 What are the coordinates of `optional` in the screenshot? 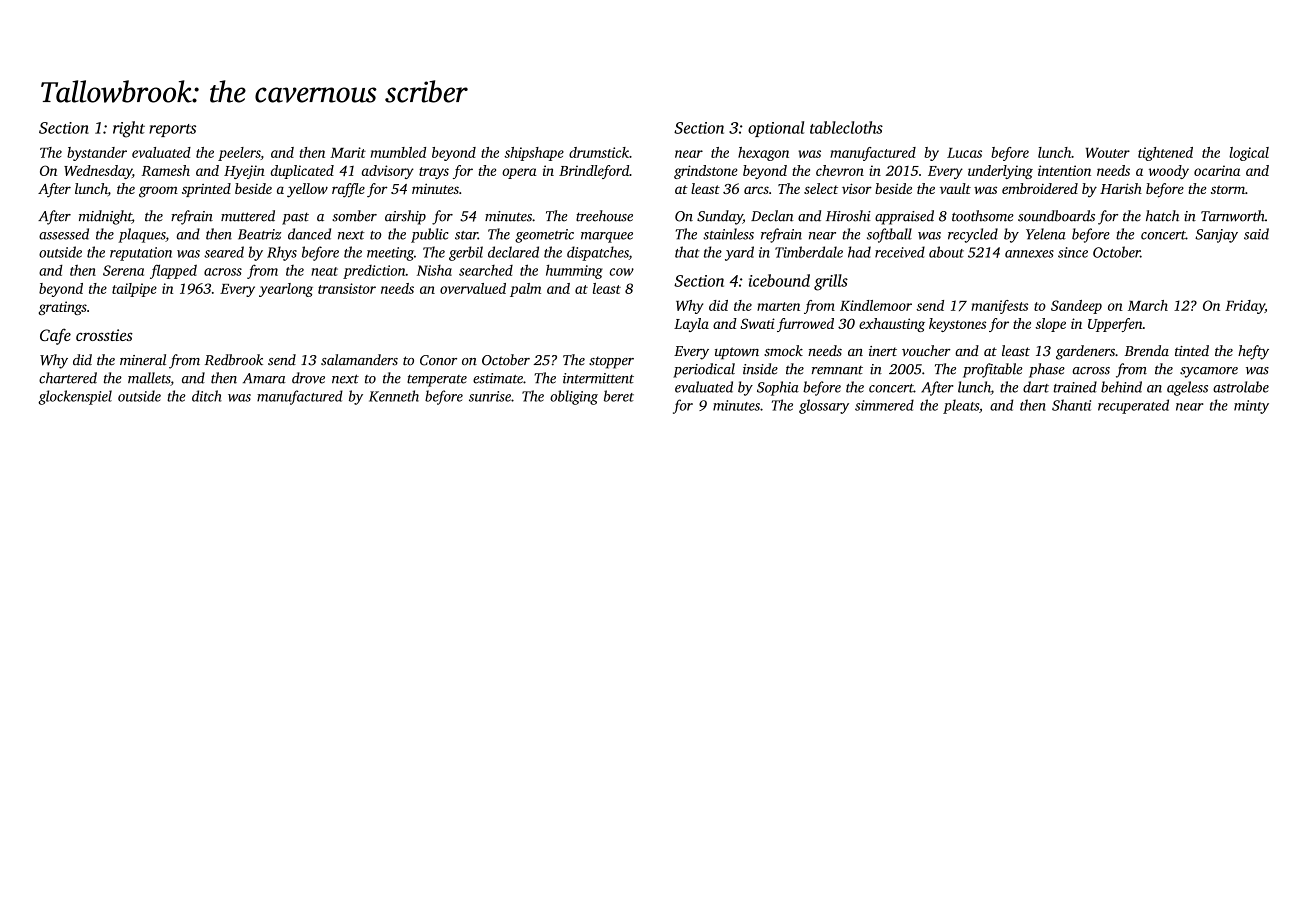 It's located at (776, 129).
